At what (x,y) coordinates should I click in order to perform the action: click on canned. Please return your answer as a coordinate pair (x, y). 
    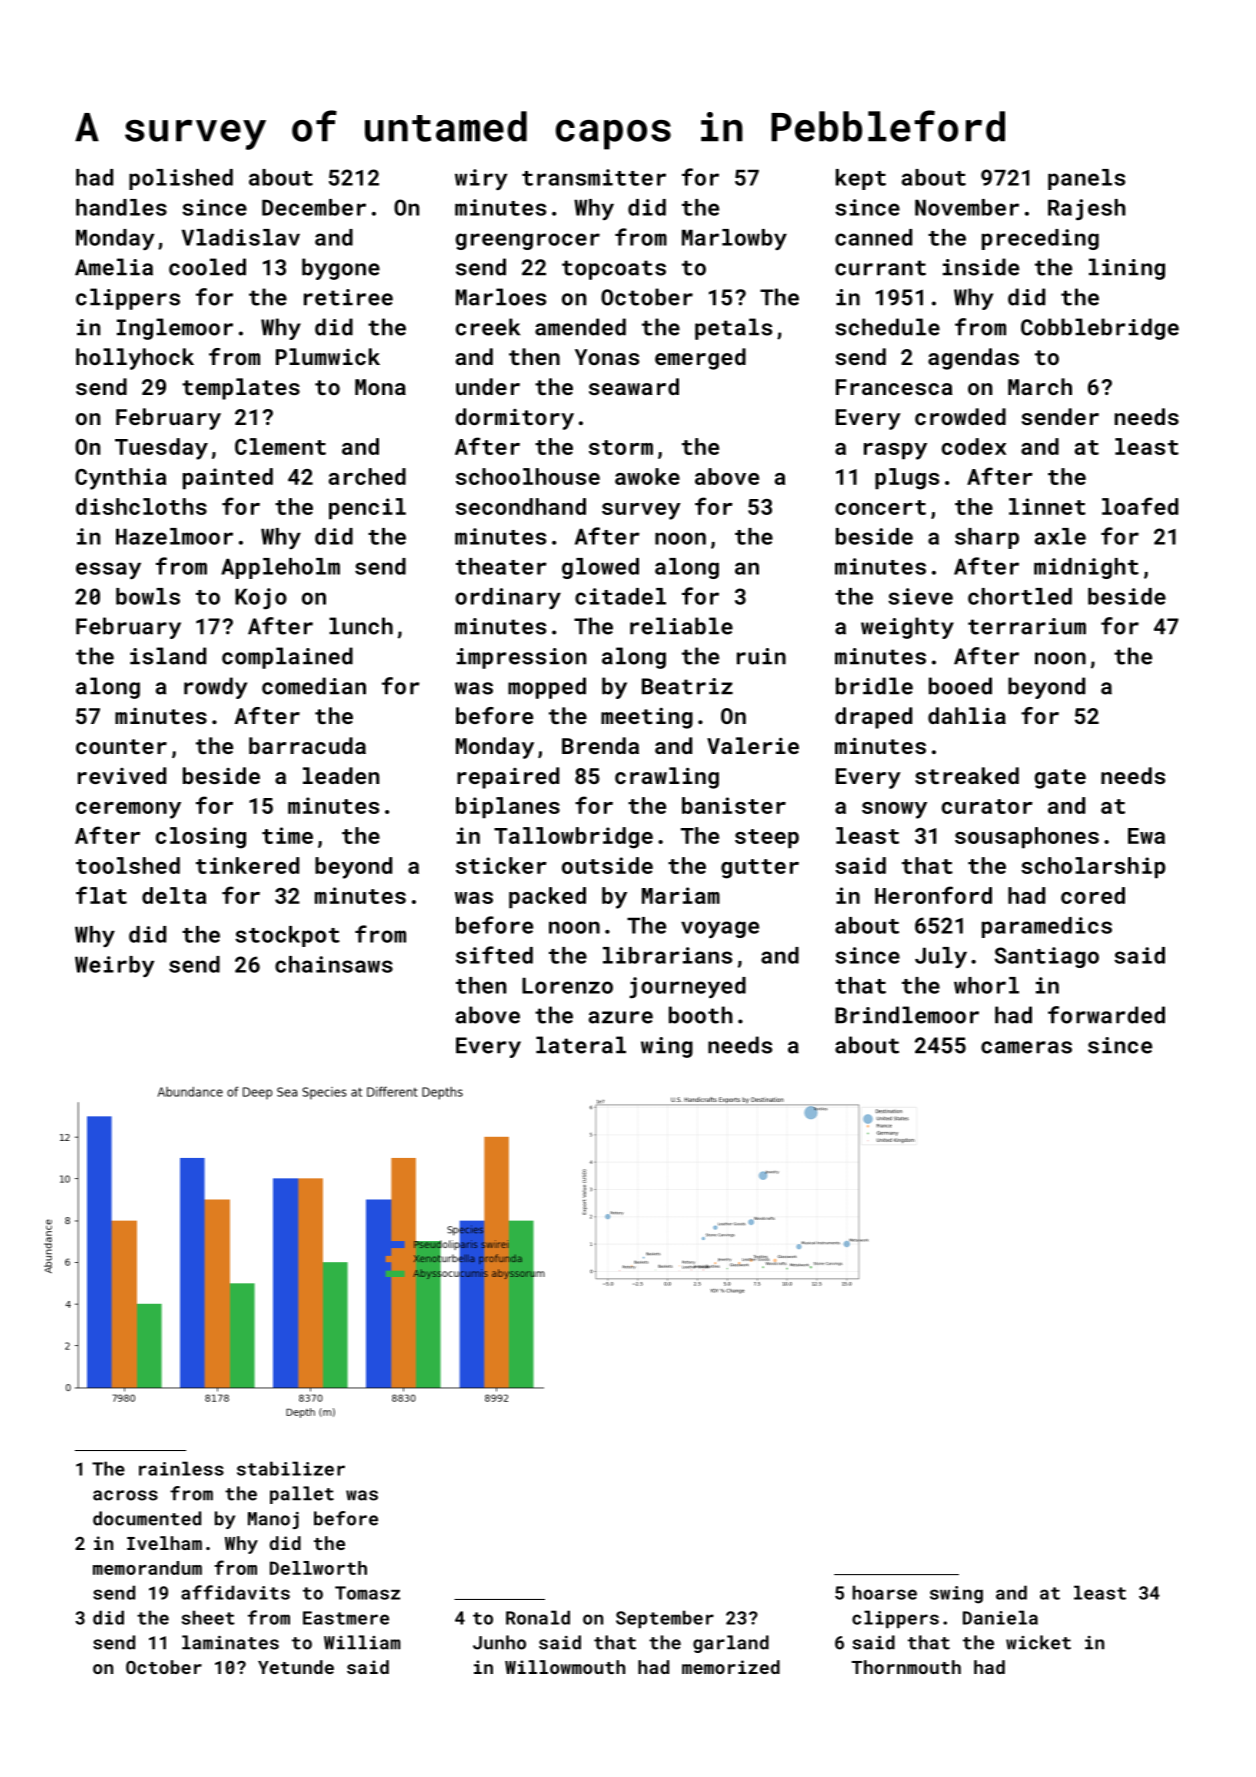
    Looking at the image, I should click on (873, 237).
